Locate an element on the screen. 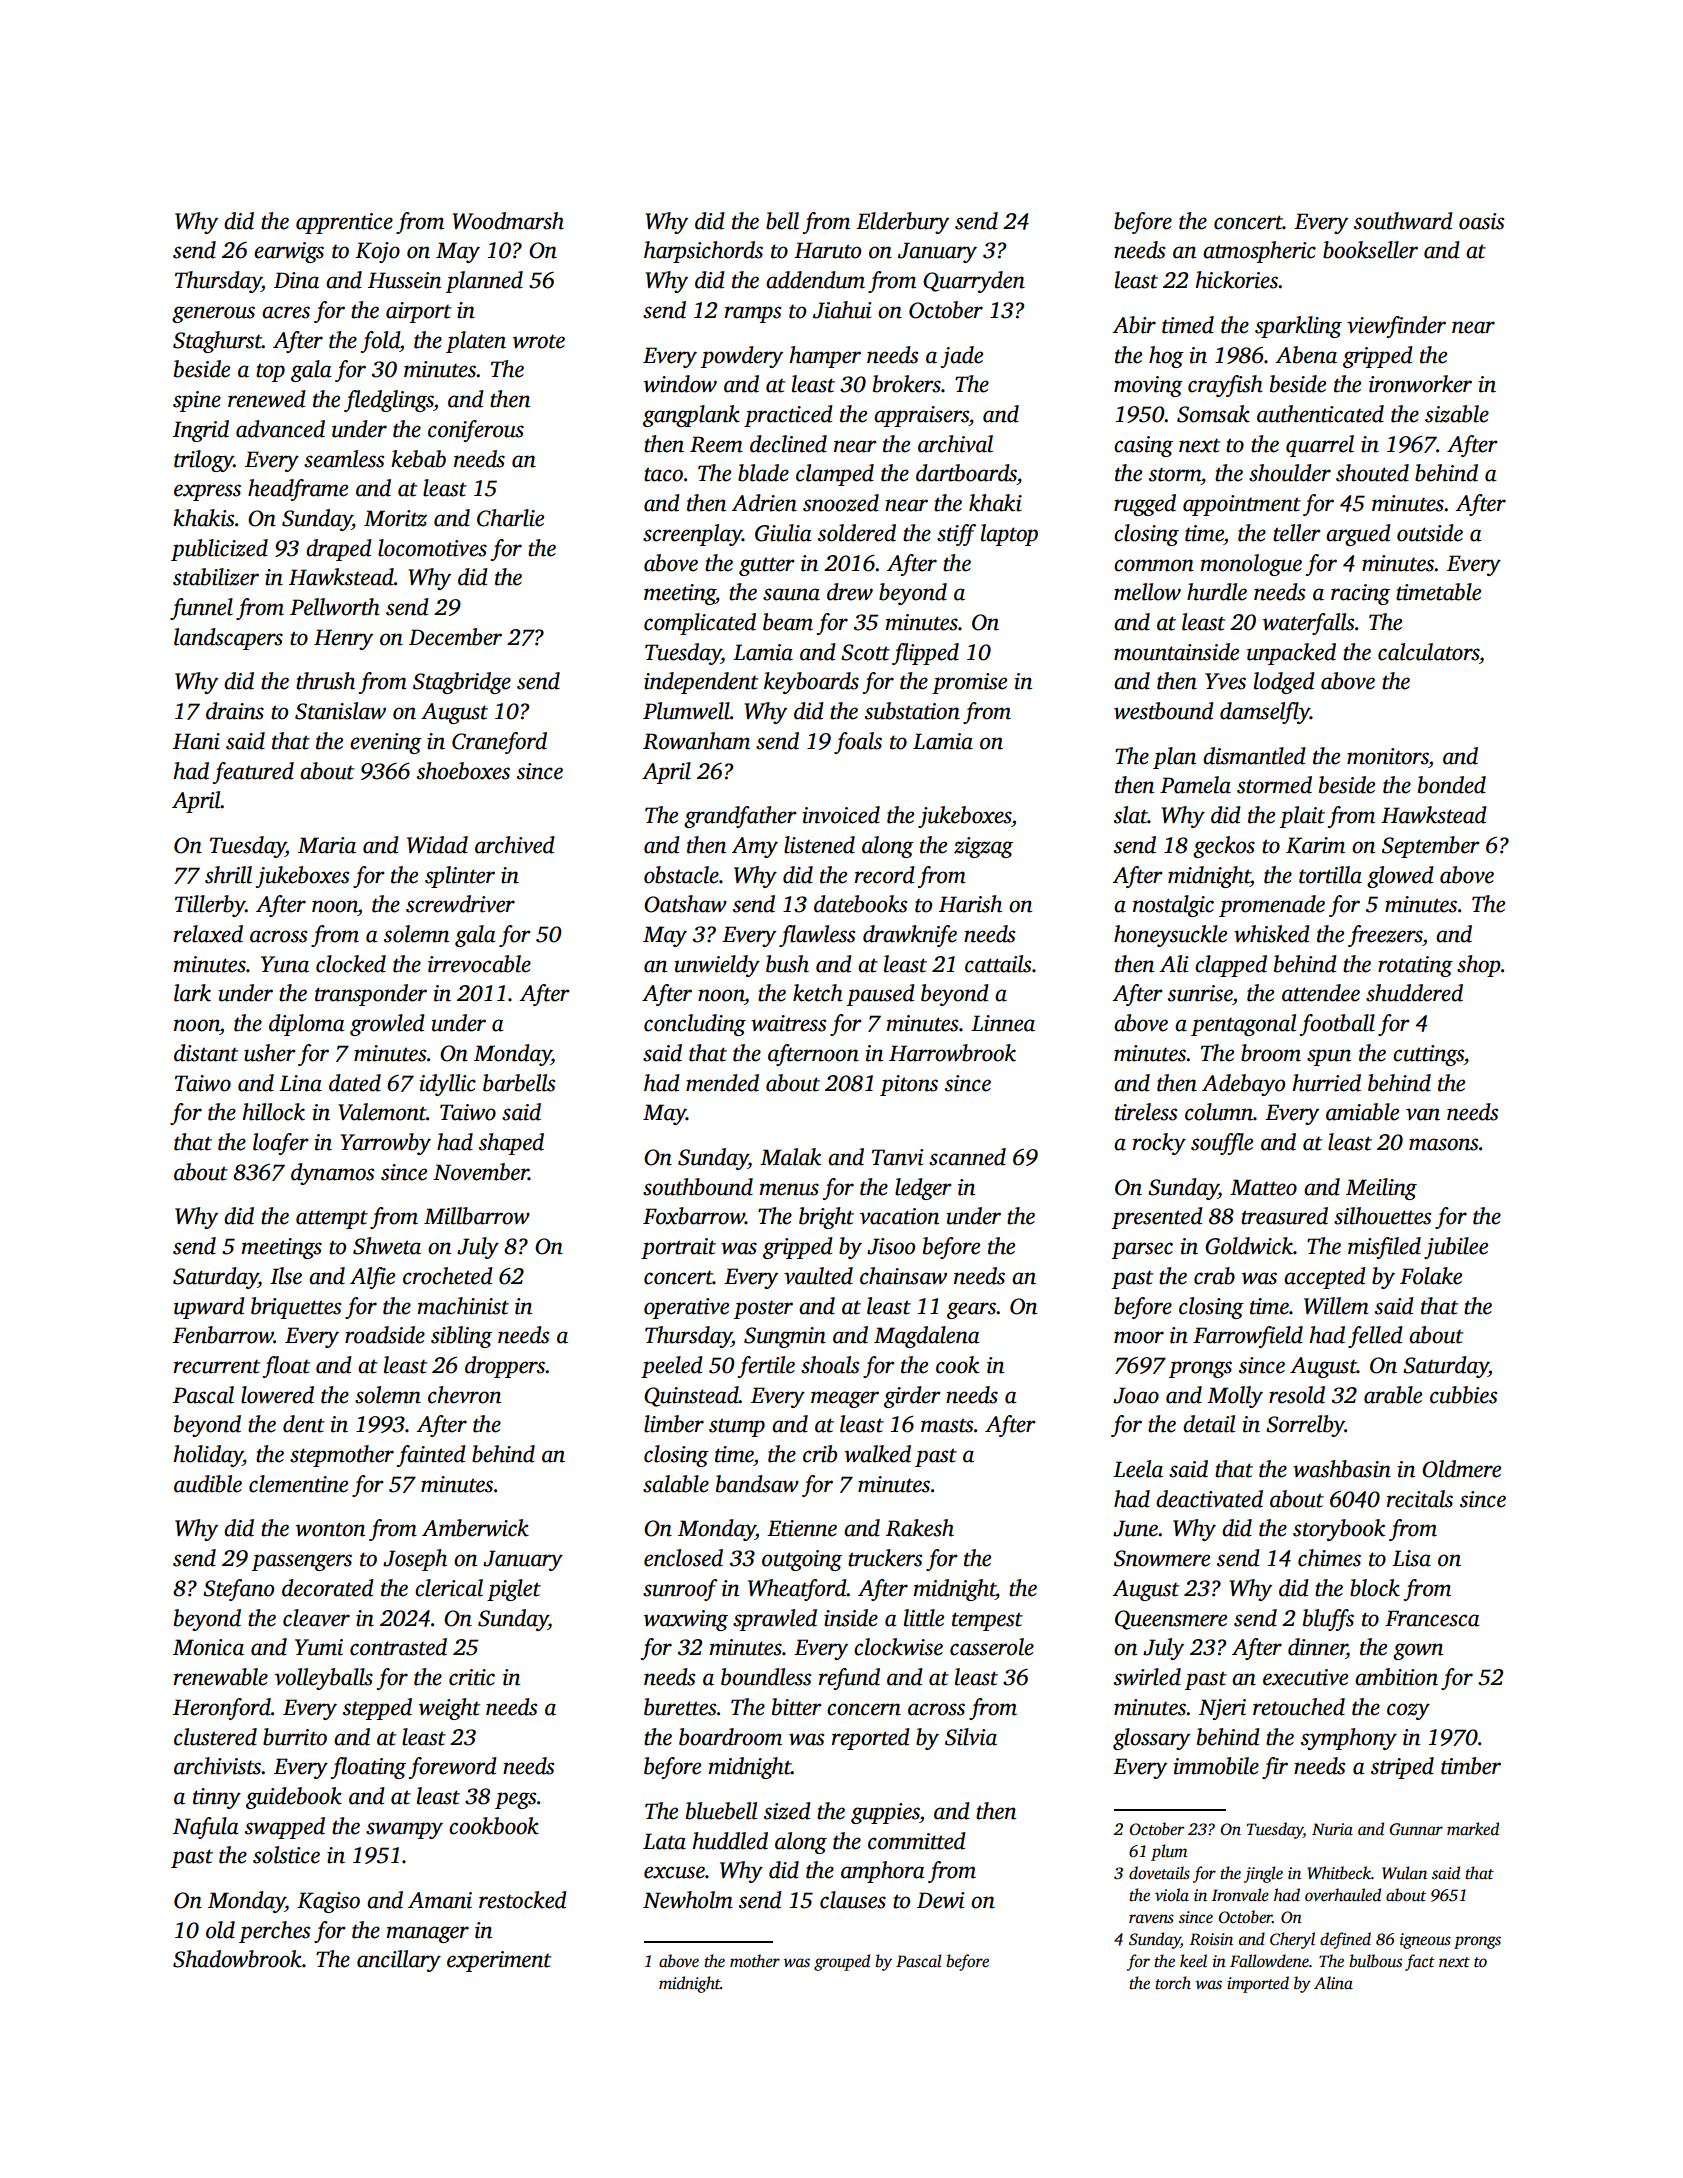 The image size is (1683, 2178). drew is located at coordinates (850, 592).
